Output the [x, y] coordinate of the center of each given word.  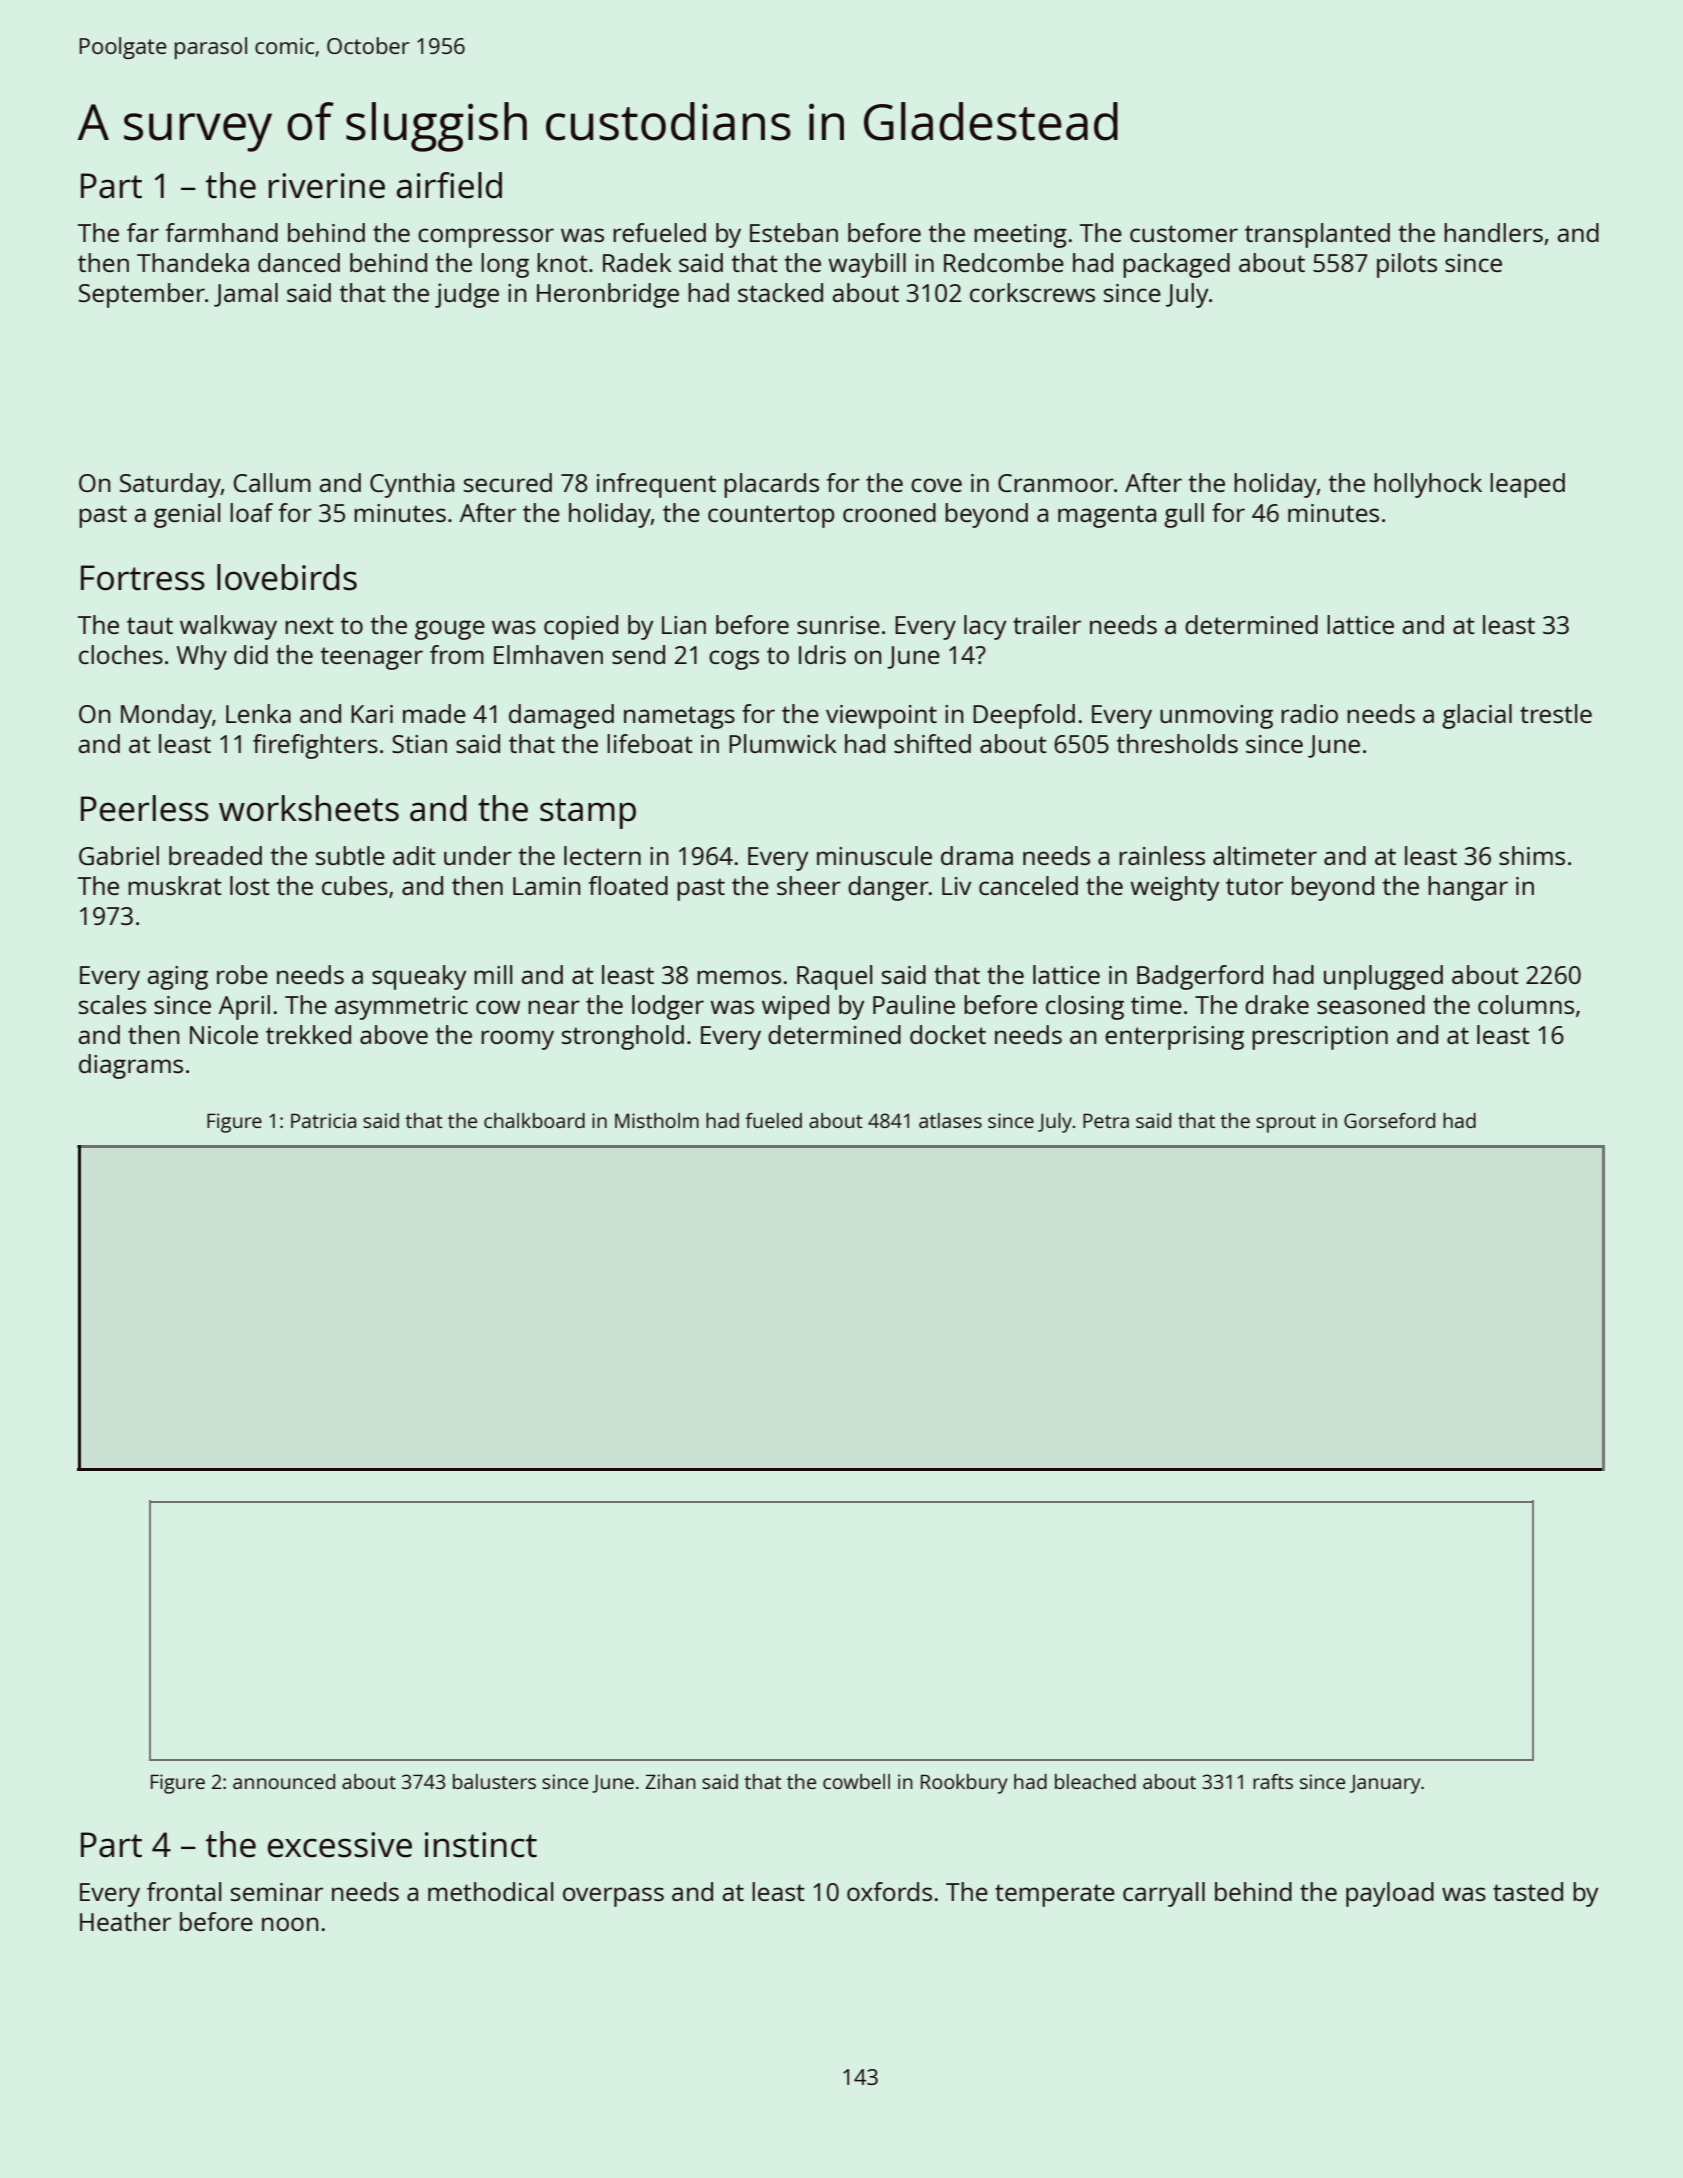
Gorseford [1389, 1120]
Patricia [323, 1120]
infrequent [656, 485]
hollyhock [1428, 485]
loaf [251, 512]
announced [284, 1781]
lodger [668, 1007]
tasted [1528, 1891]
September [142, 295]
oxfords [889, 1891]
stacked [780, 292]
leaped [1527, 485]
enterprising [1174, 1038]
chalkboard [534, 1120]
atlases [950, 1120]
